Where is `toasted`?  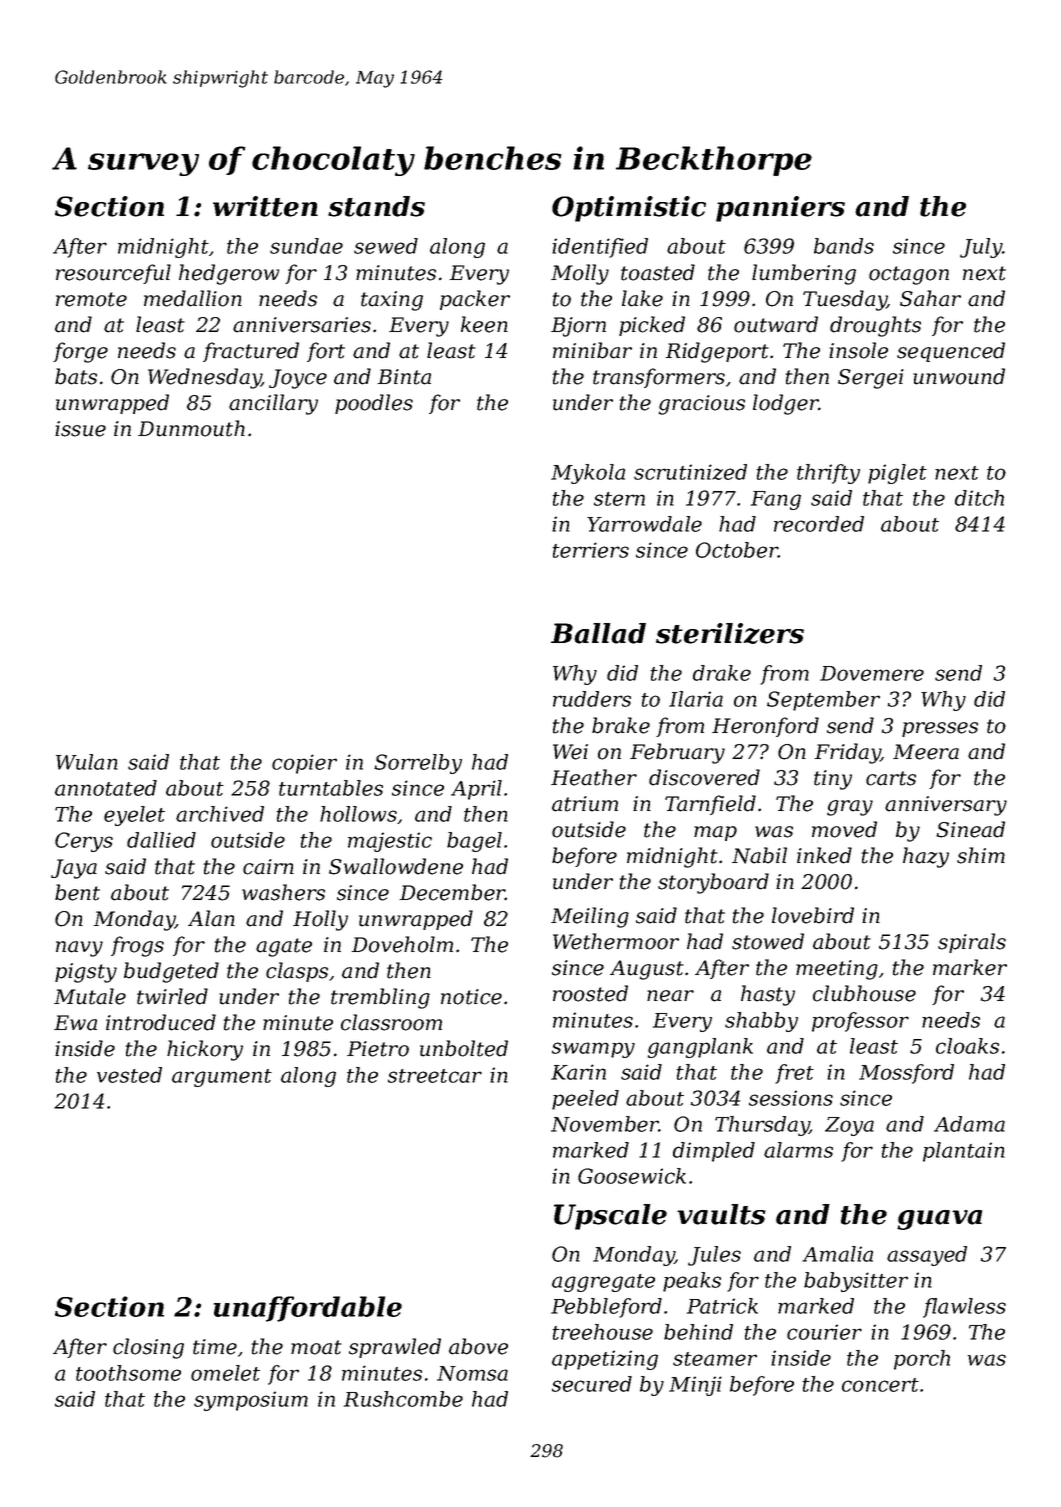 toasted is located at coordinates (658, 272).
